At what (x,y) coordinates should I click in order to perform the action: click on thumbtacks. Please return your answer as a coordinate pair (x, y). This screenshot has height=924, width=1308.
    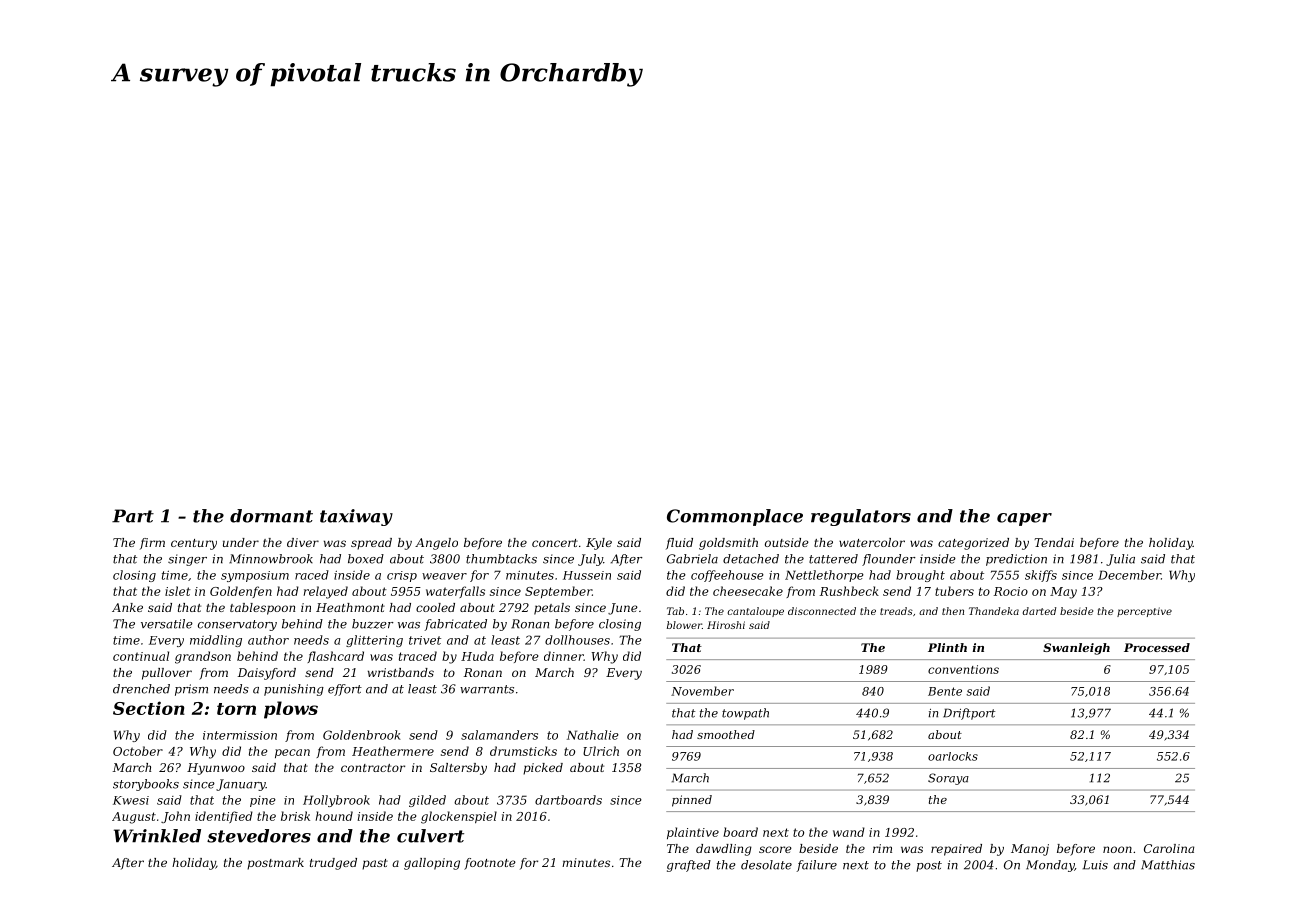
    Looking at the image, I should click on (501, 559).
